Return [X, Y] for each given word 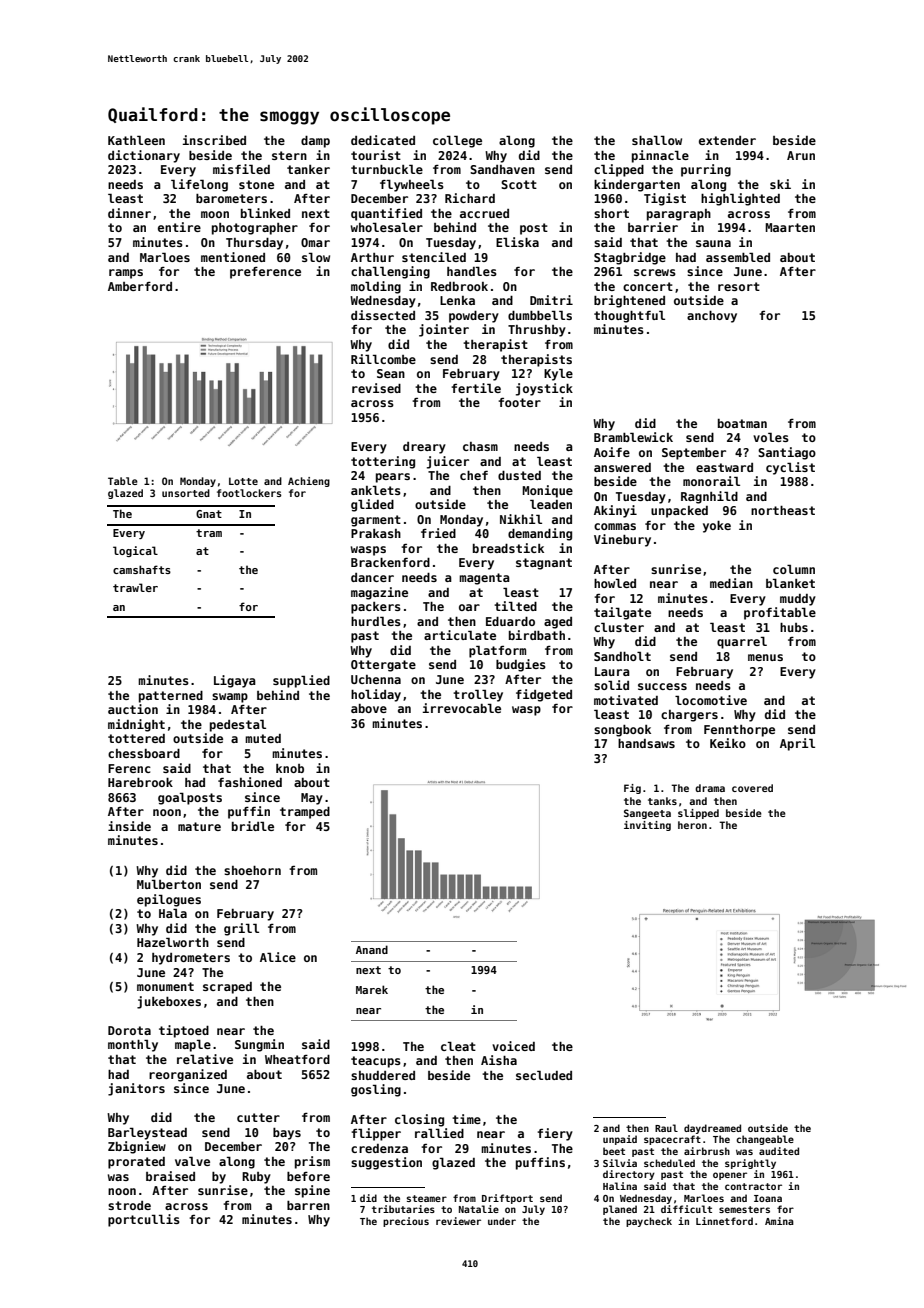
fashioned [250, 782]
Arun [801, 155]
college [457, 141]
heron [692, 825]
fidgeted [544, 695]
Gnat [209, 514]
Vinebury [622, 540]
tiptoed [184, 1031]
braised [170, 1176]
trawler [135, 587]
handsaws [646, 743]
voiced [513, 1046]
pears [393, 478]
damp [315, 142]
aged [558, 623]
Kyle [558, 374]
